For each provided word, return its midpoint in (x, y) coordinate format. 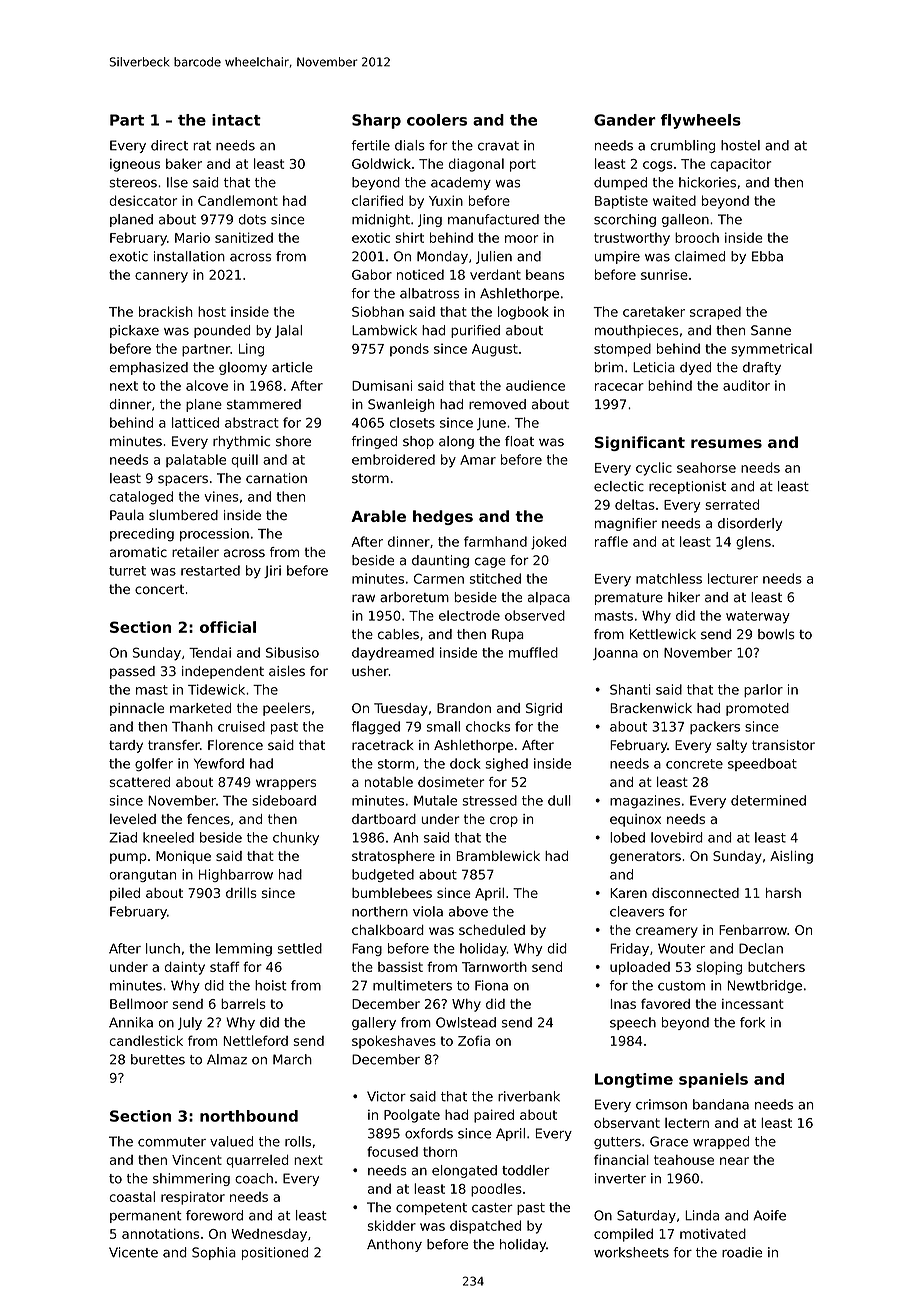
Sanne (771, 330)
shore (293, 441)
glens (753, 543)
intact (236, 120)
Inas (623, 1004)
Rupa (508, 635)
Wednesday (269, 1235)
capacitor (740, 165)
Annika (131, 1022)
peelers (287, 709)
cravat (498, 146)
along (456, 442)
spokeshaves (394, 1042)
